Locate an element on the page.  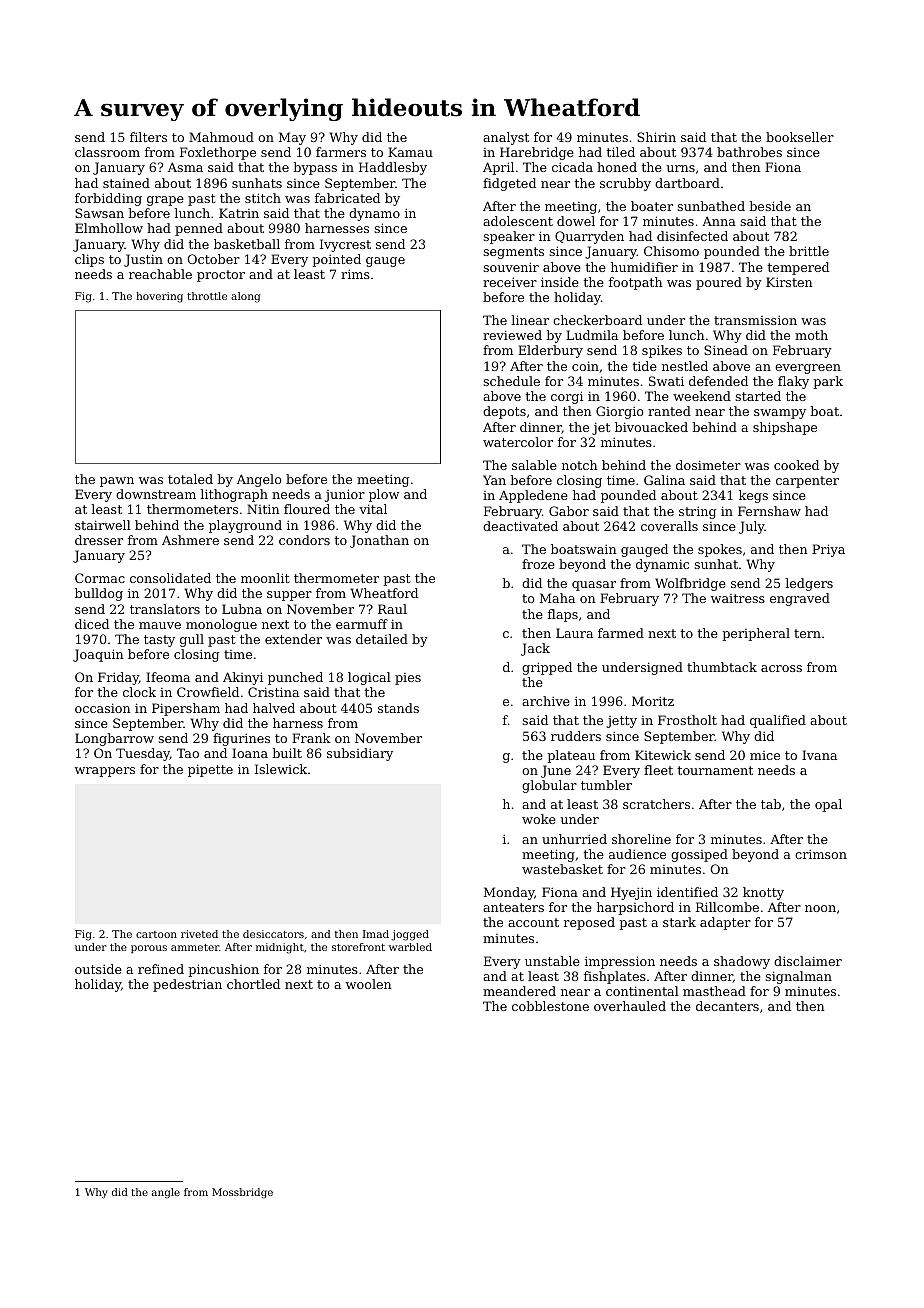
thumbtack is located at coordinates (722, 667).
